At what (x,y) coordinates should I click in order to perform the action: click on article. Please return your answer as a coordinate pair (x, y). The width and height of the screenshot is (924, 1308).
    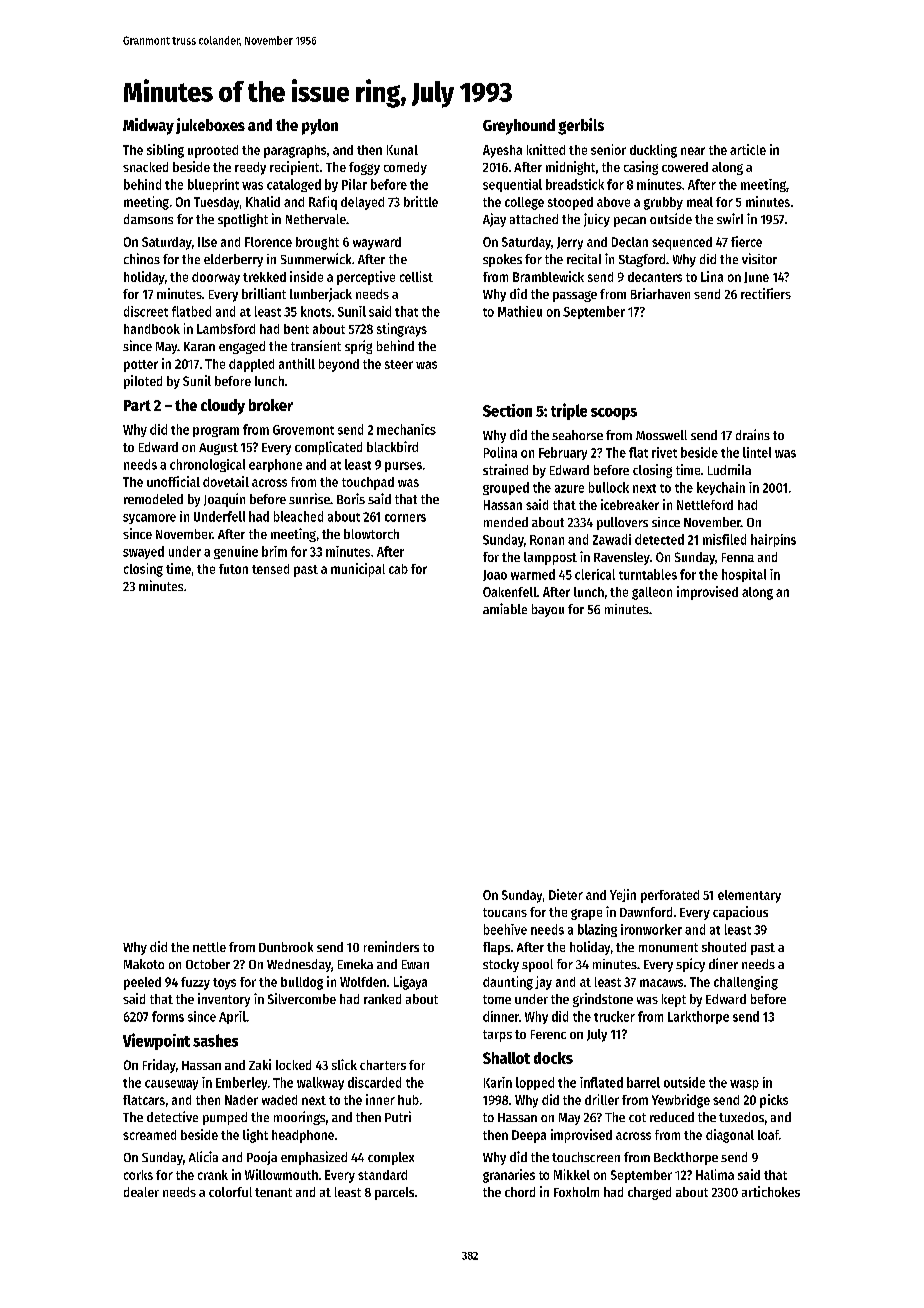
    Looking at the image, I should click on (748, 149).
